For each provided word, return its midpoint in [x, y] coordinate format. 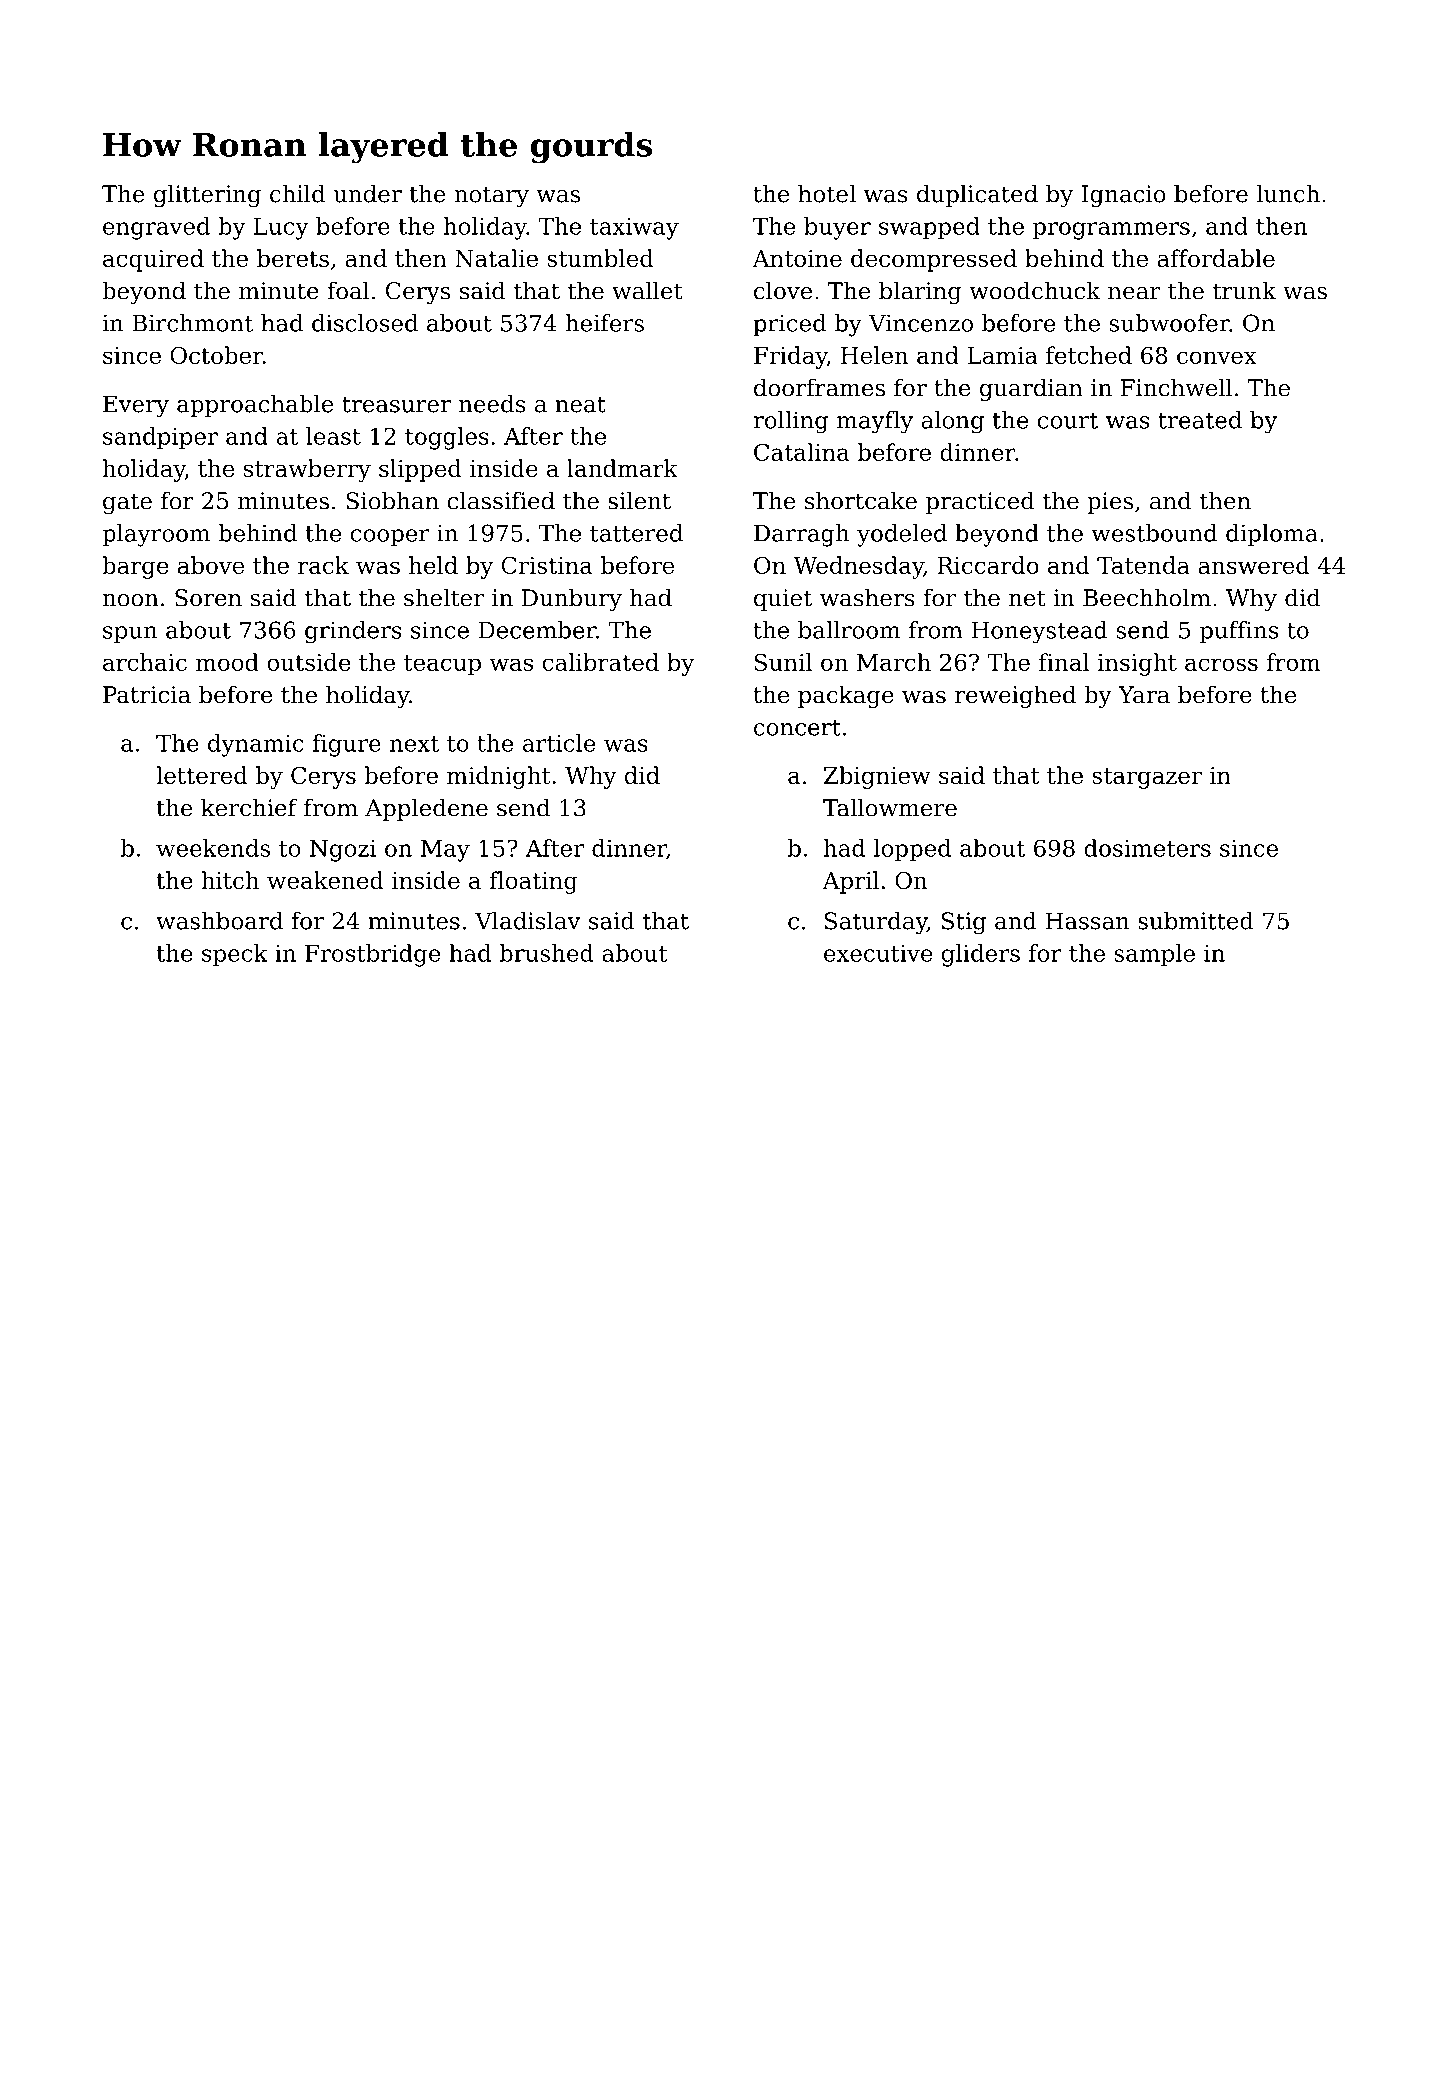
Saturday [876, 923]
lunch [1288, 194]
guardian [1031, 389]
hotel [827, 194]
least [333, 436]
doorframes [819, 387]
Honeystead [1039, 632]
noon [131, 600]
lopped [912, 850]
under [367, 194]
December [537, 630]
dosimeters [1147, 848]
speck [235, 955]
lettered [201, 775]
